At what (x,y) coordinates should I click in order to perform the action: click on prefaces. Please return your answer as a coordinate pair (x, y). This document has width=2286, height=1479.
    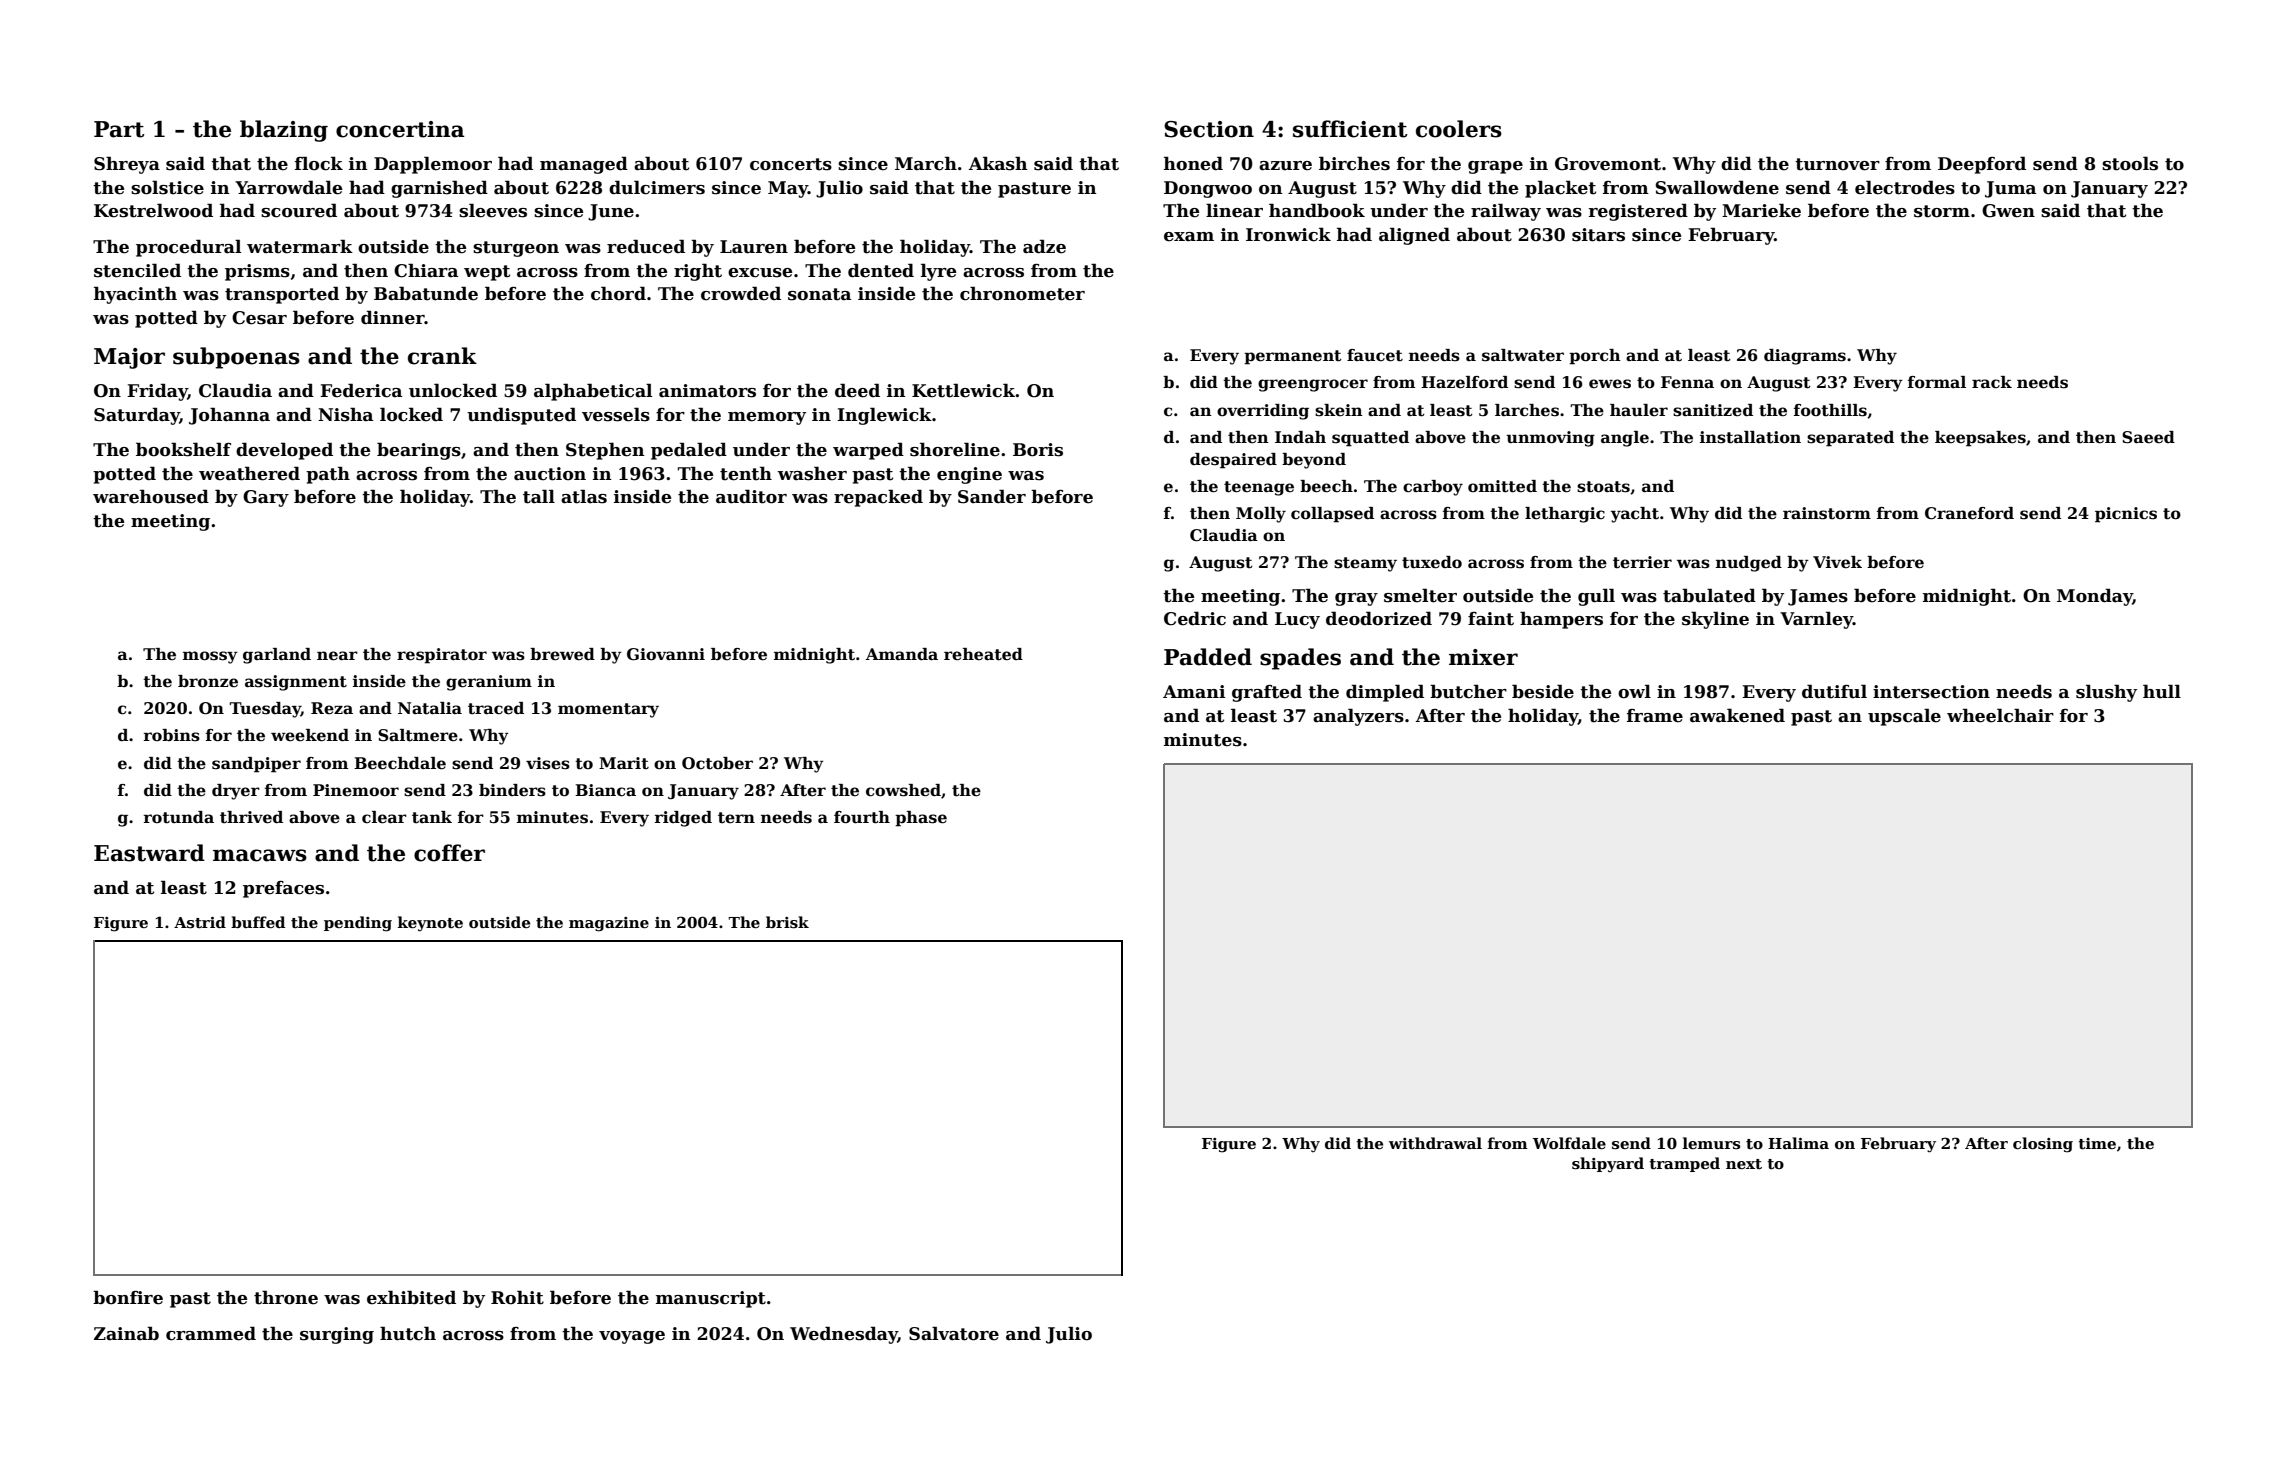
    Looking at the image, I should click on (283, 889).
